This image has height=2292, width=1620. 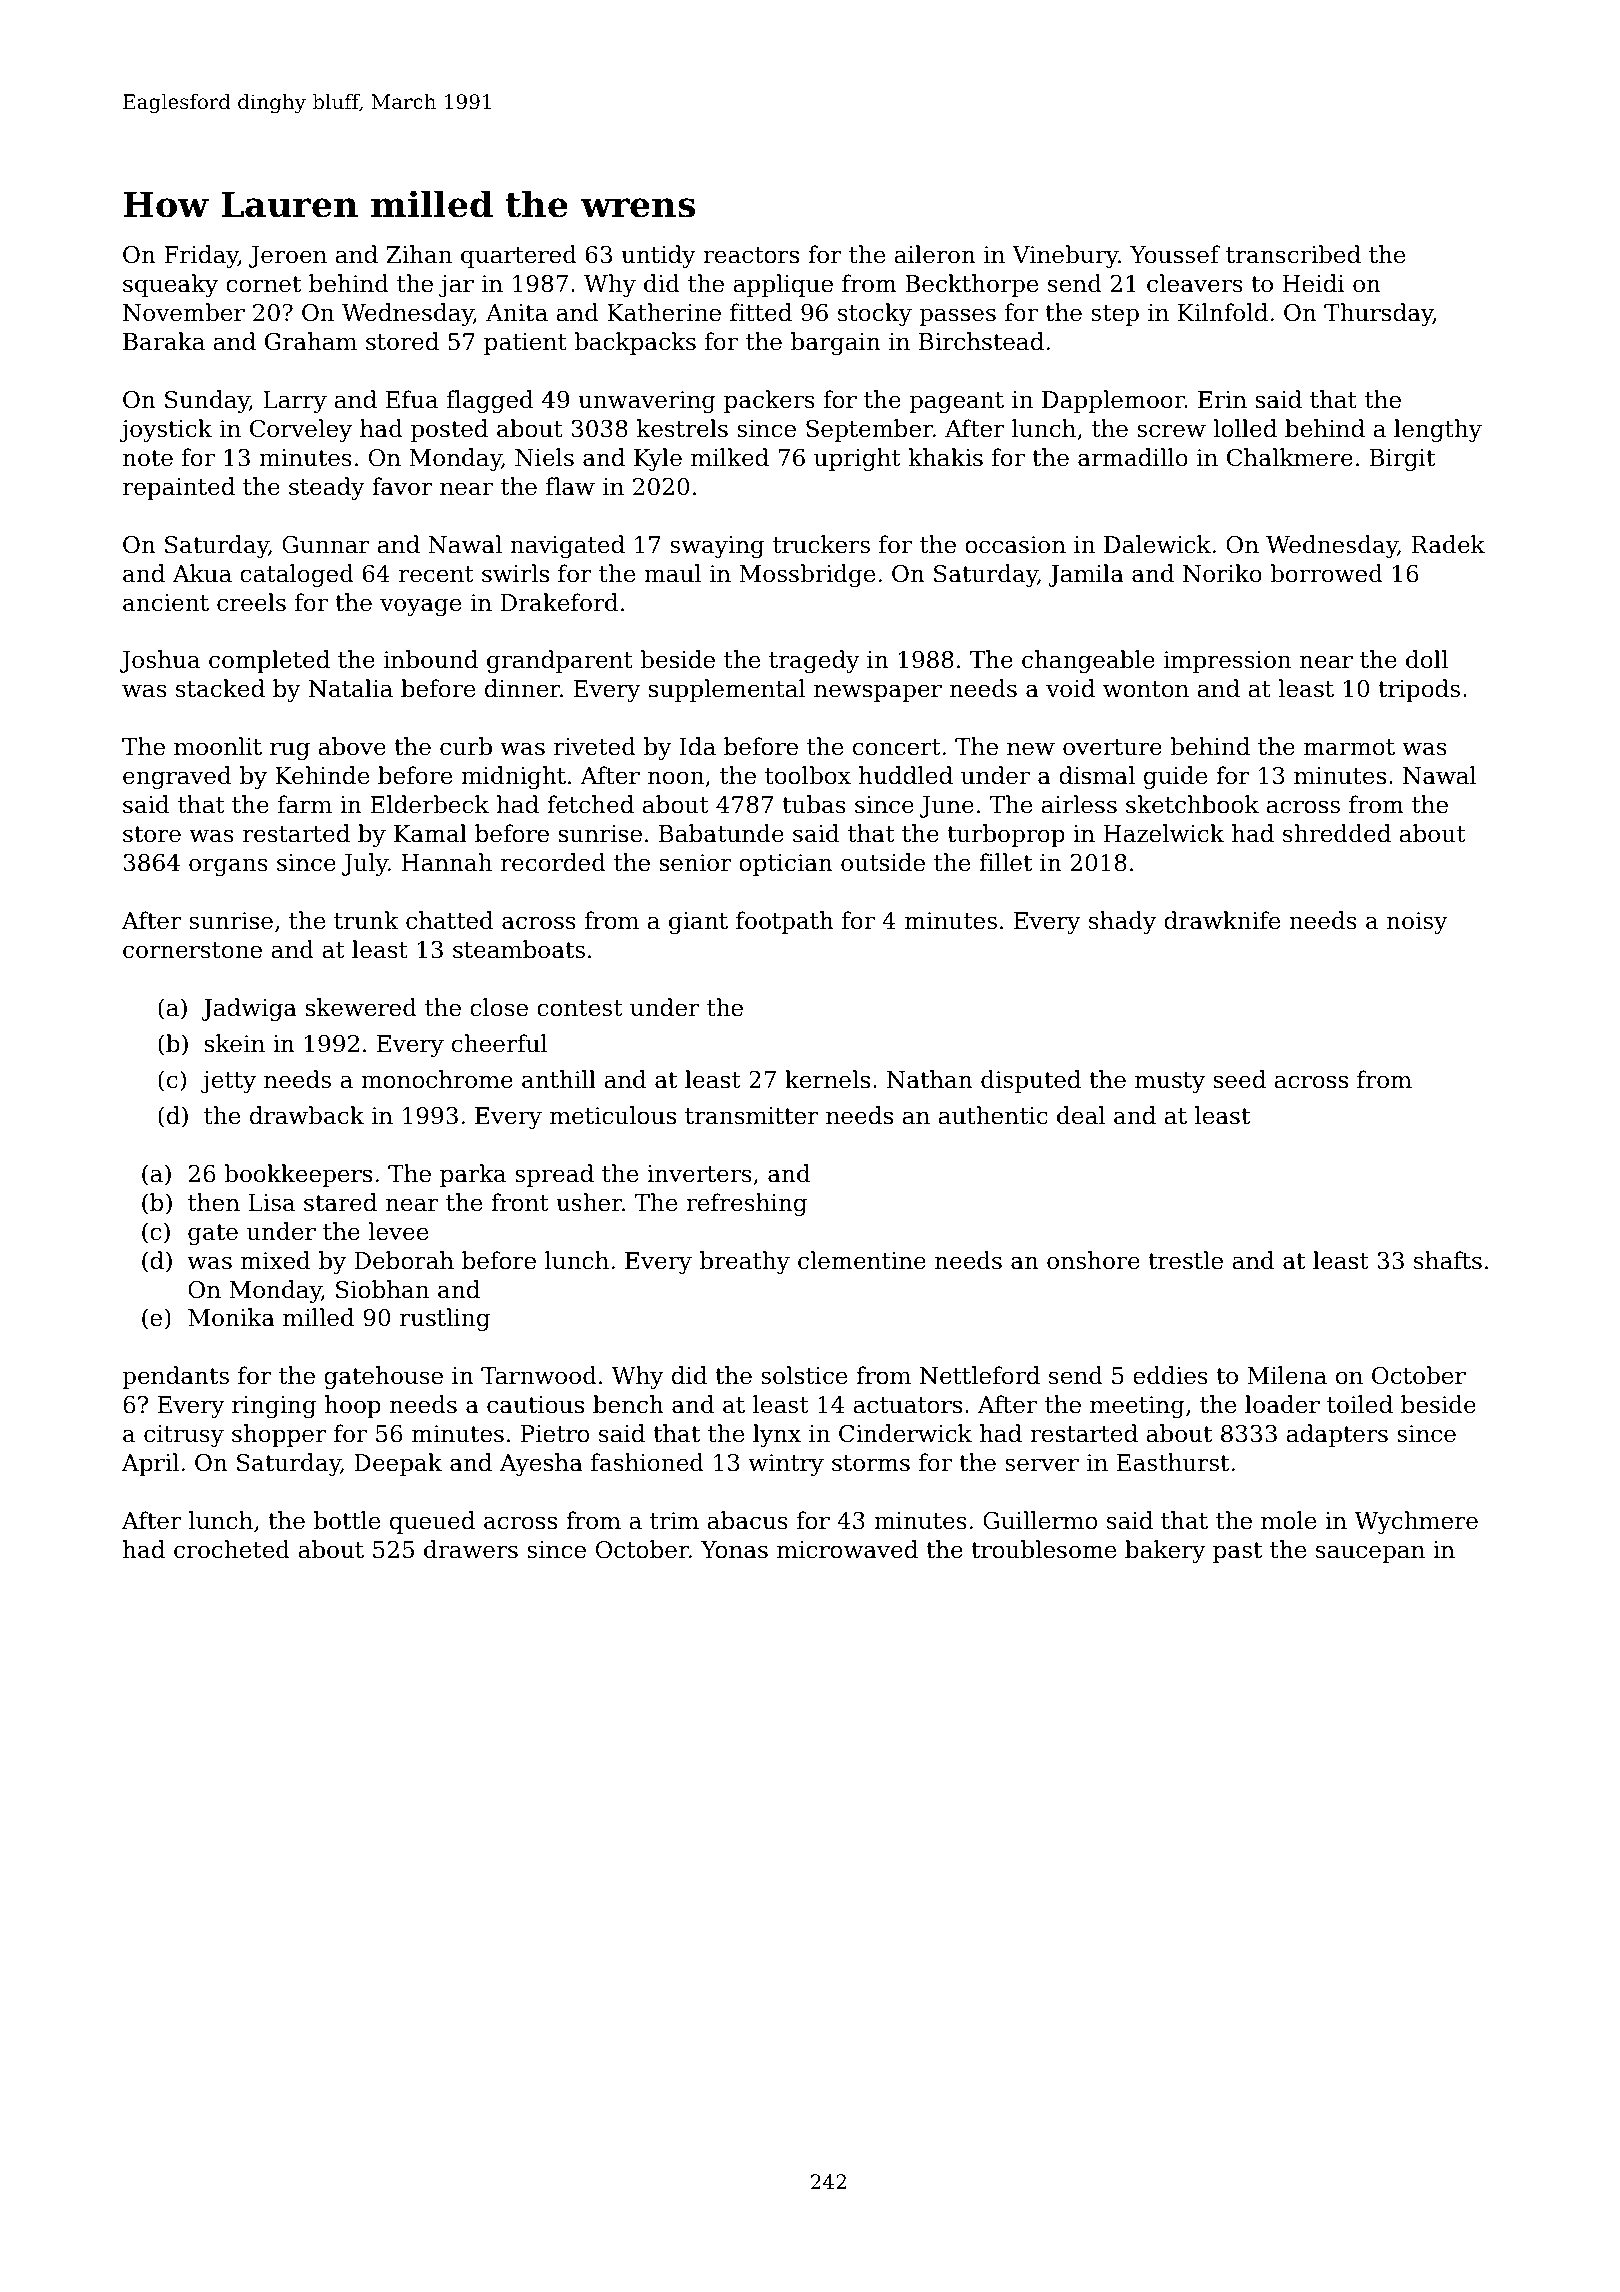 What do you see at coordinates (1237, 1552) in the image?
I see `past` at bounding box center [1237, 1552].
